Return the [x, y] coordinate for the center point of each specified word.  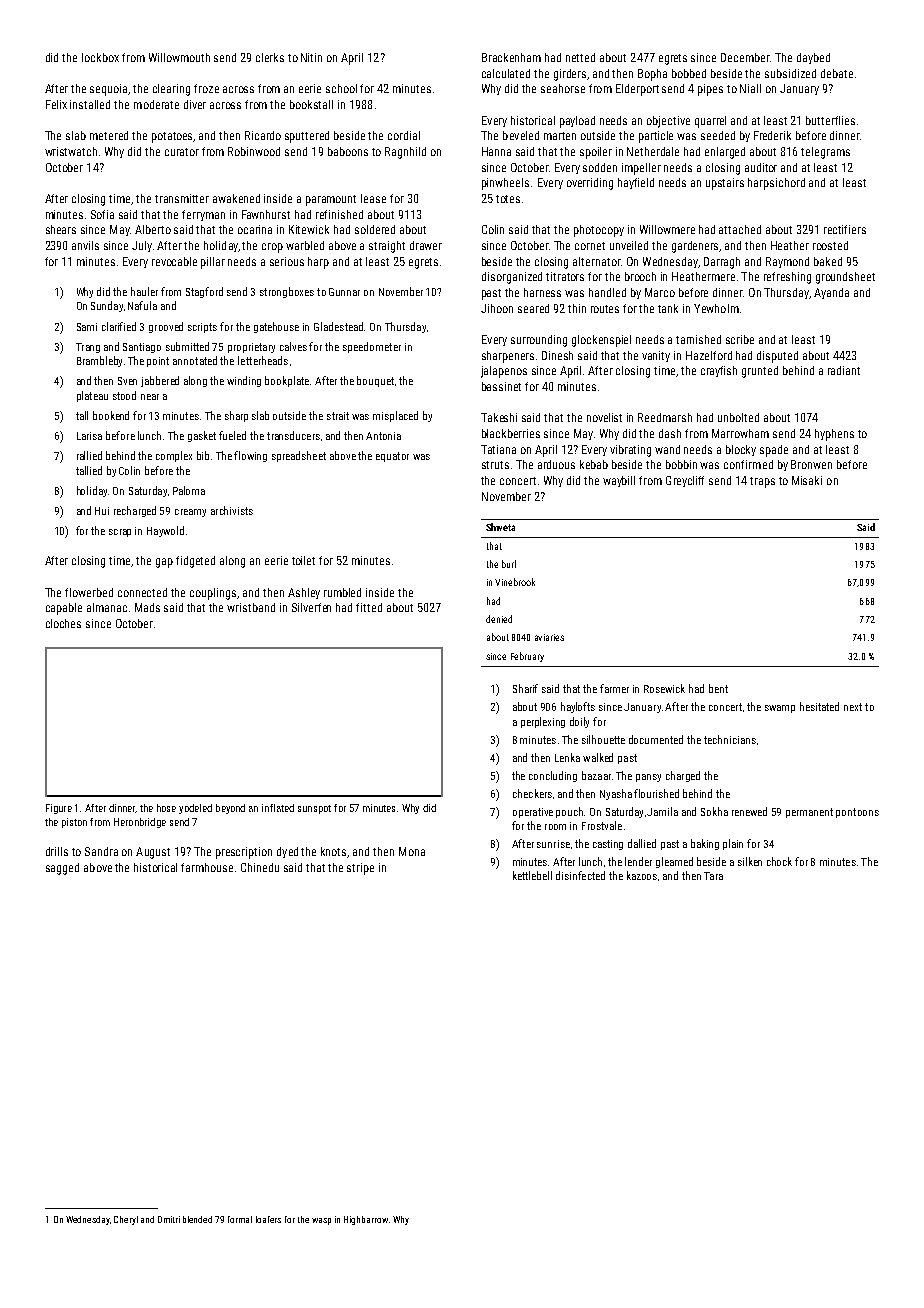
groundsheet [845, 278]
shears [61, 229]
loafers [268, 1219]
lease [373, 198]
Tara [713, 876]
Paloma [189, 490]
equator [392, 457]
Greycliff [685, 481]
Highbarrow [366, 1220]
